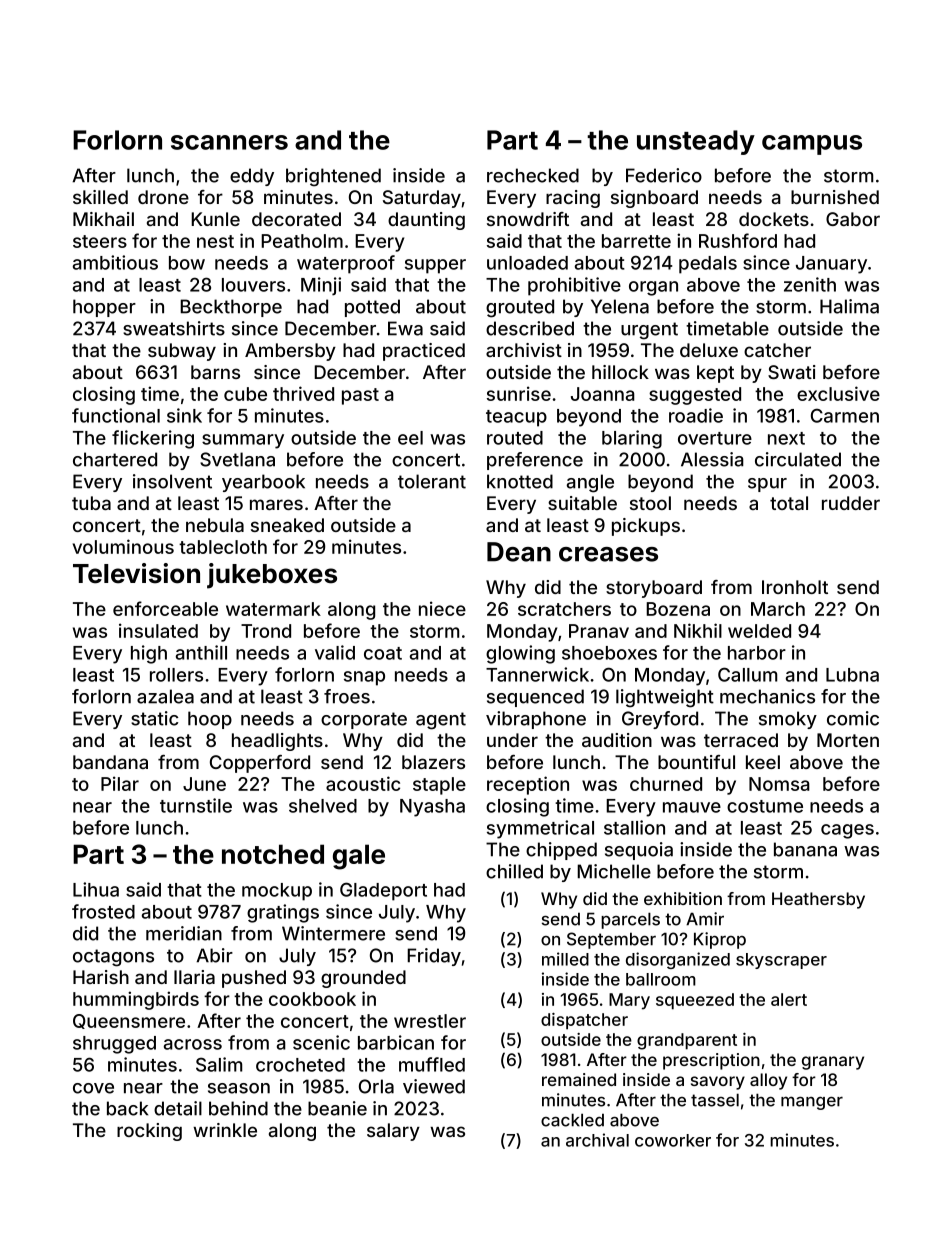 Image resolution: width=952 pixels, height=1233 pixels. I want to click on burnished, so click(835, 197).
